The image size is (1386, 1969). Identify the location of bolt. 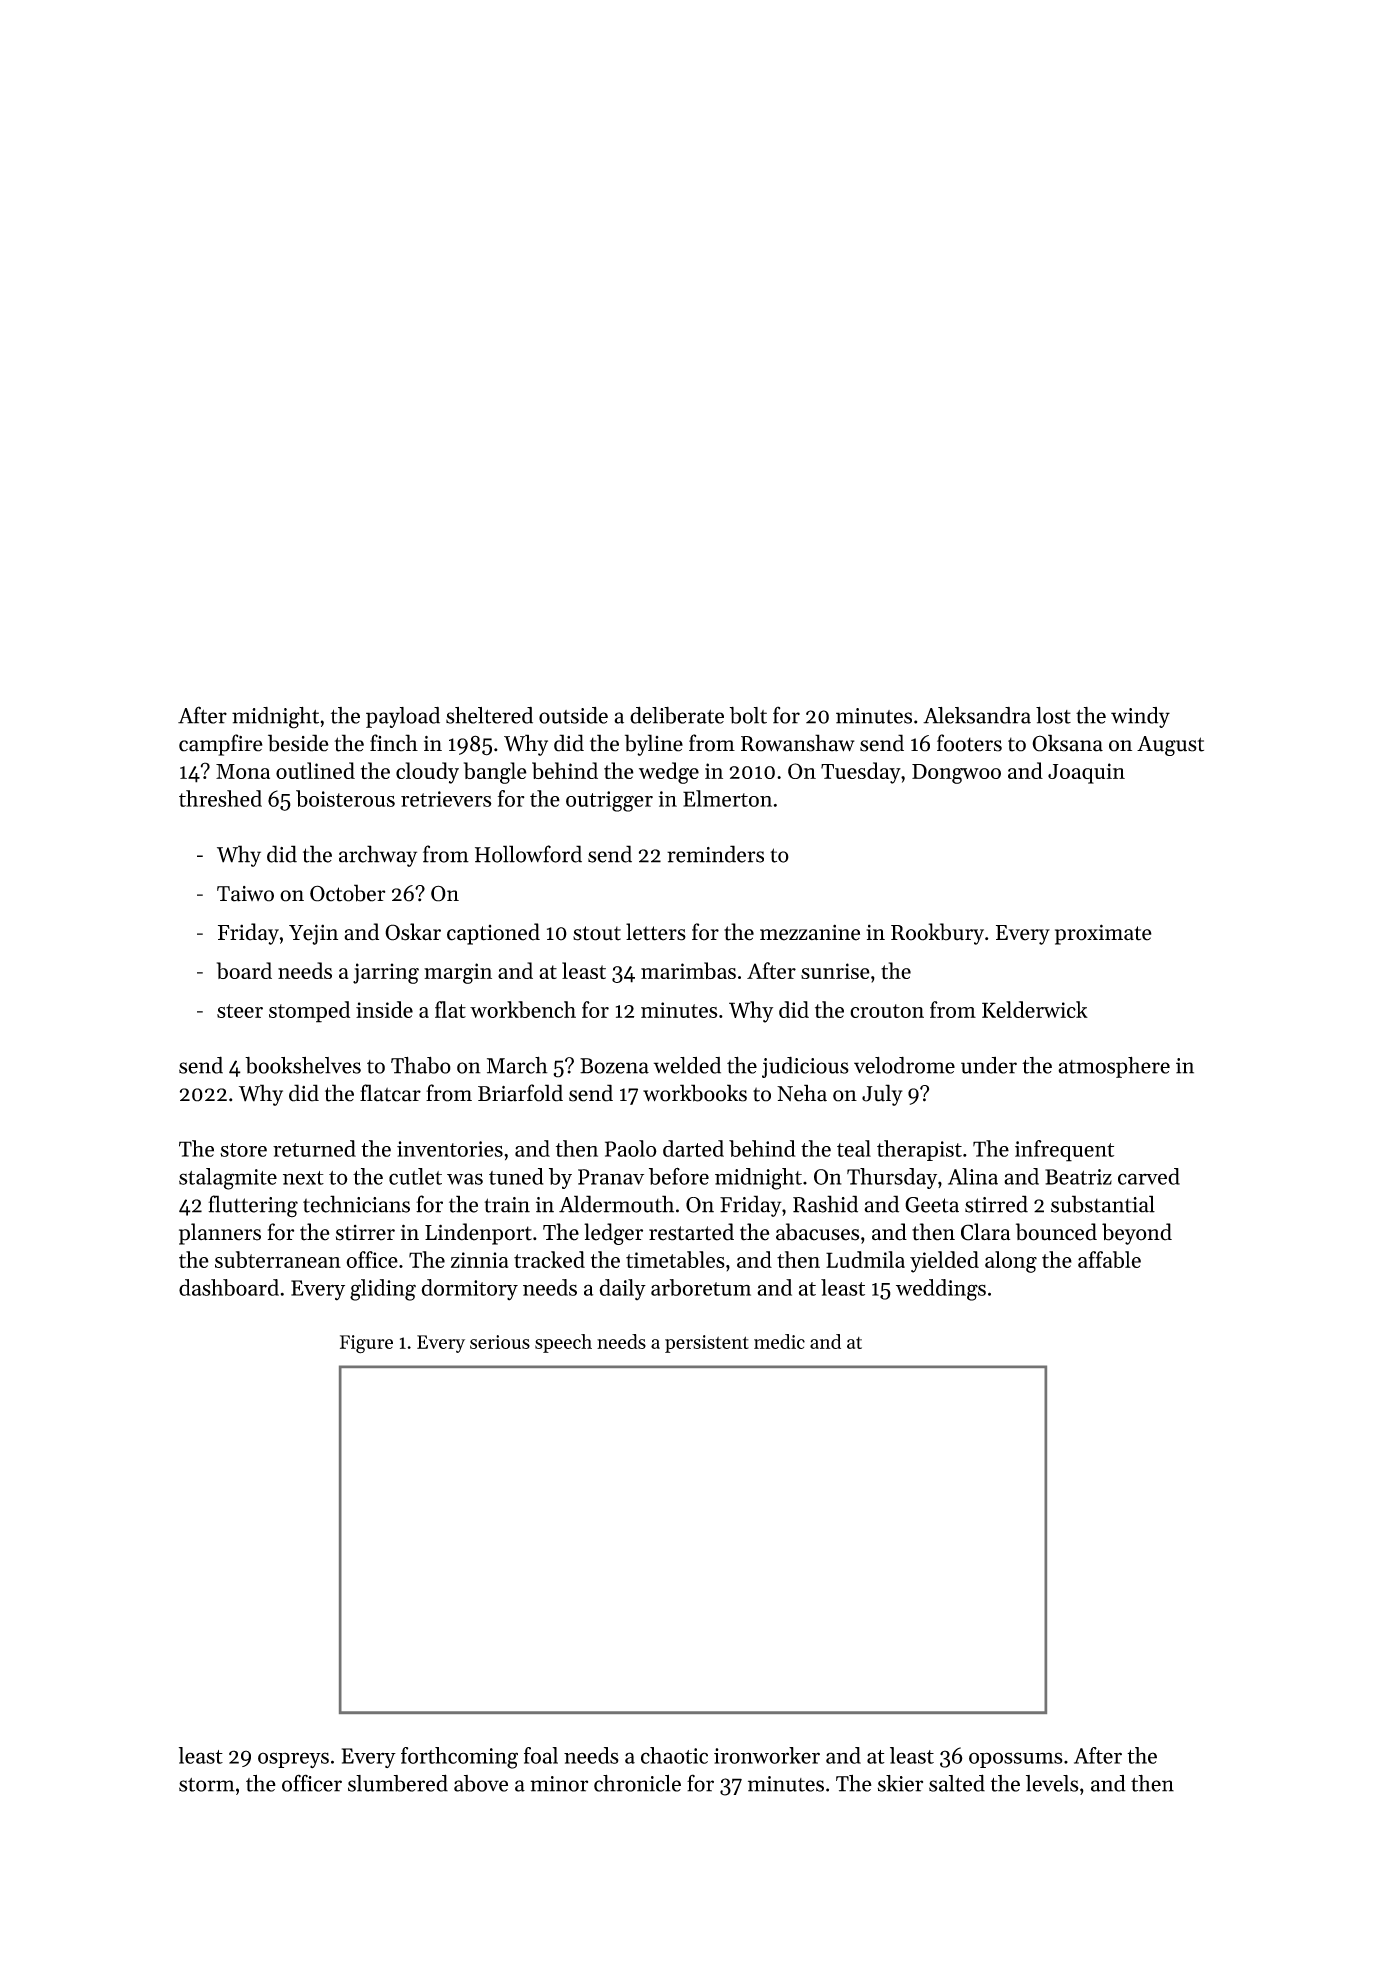
(748, 715).
